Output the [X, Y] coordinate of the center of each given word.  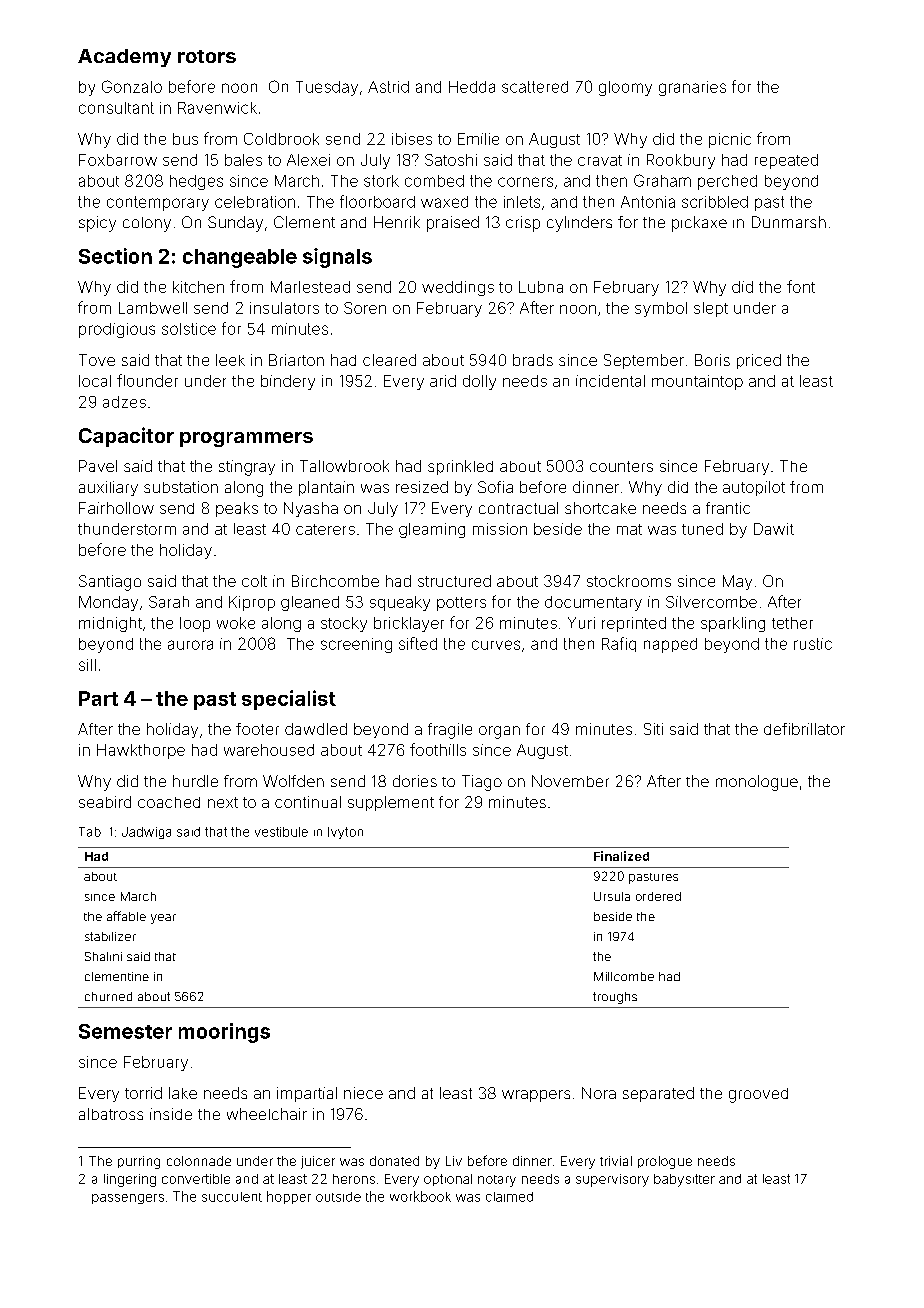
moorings [224, 1033]
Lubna [541, 287]
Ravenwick [217, 108]
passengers [128, 1199]
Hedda [472, 87]
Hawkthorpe [141, 751]
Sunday [235, 224]
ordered [658, 896]
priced [759, 361]
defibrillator [804, 729]
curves [496, 645]
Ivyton [345, 833]
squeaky [400, 603]
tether [792, 623]
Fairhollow [116, 508]
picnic [730, 140]
